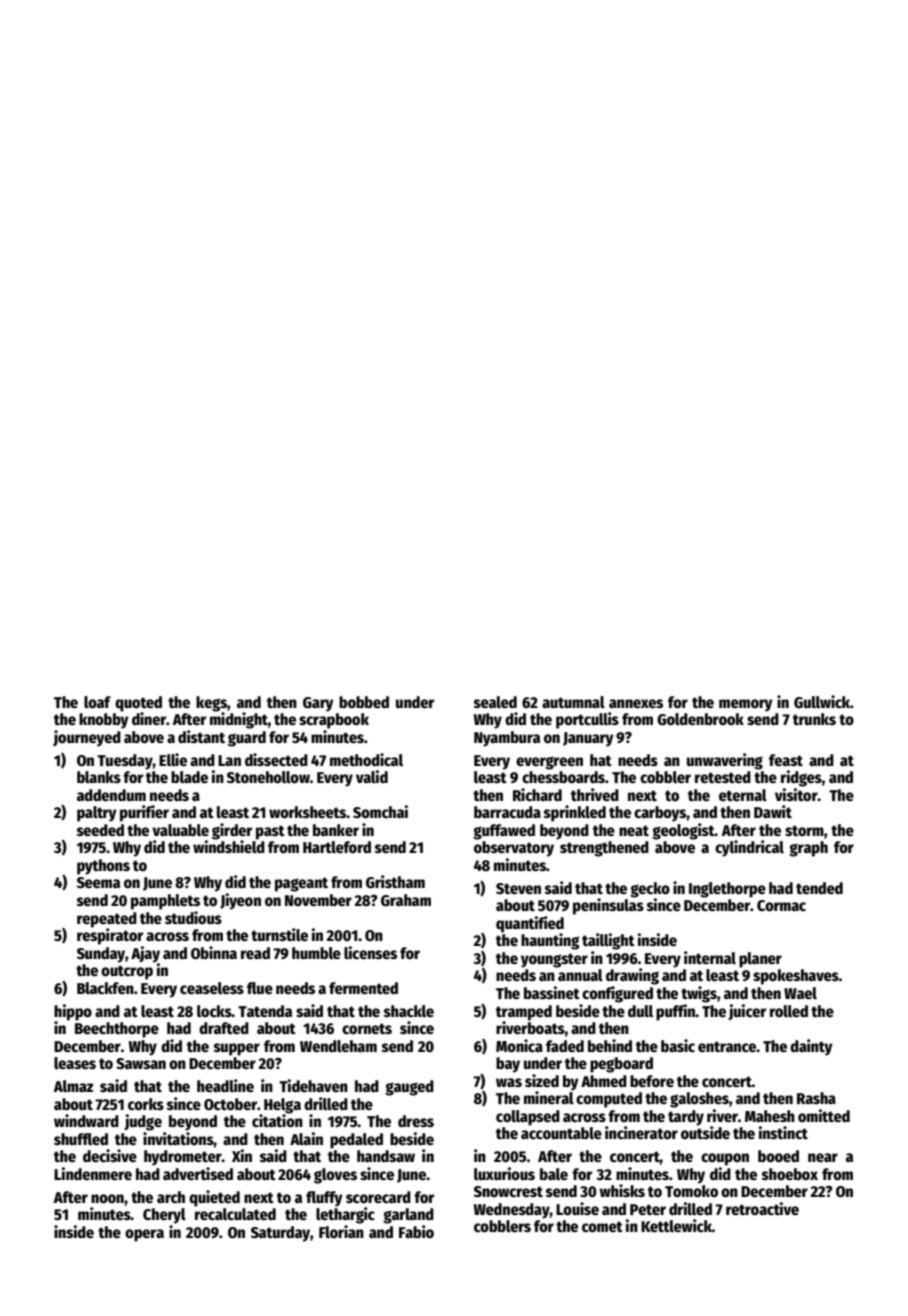 This page has height=1316, width=908. Describe the element at coordinates (364, 702) in the page. I see `bobbed` at that location.
